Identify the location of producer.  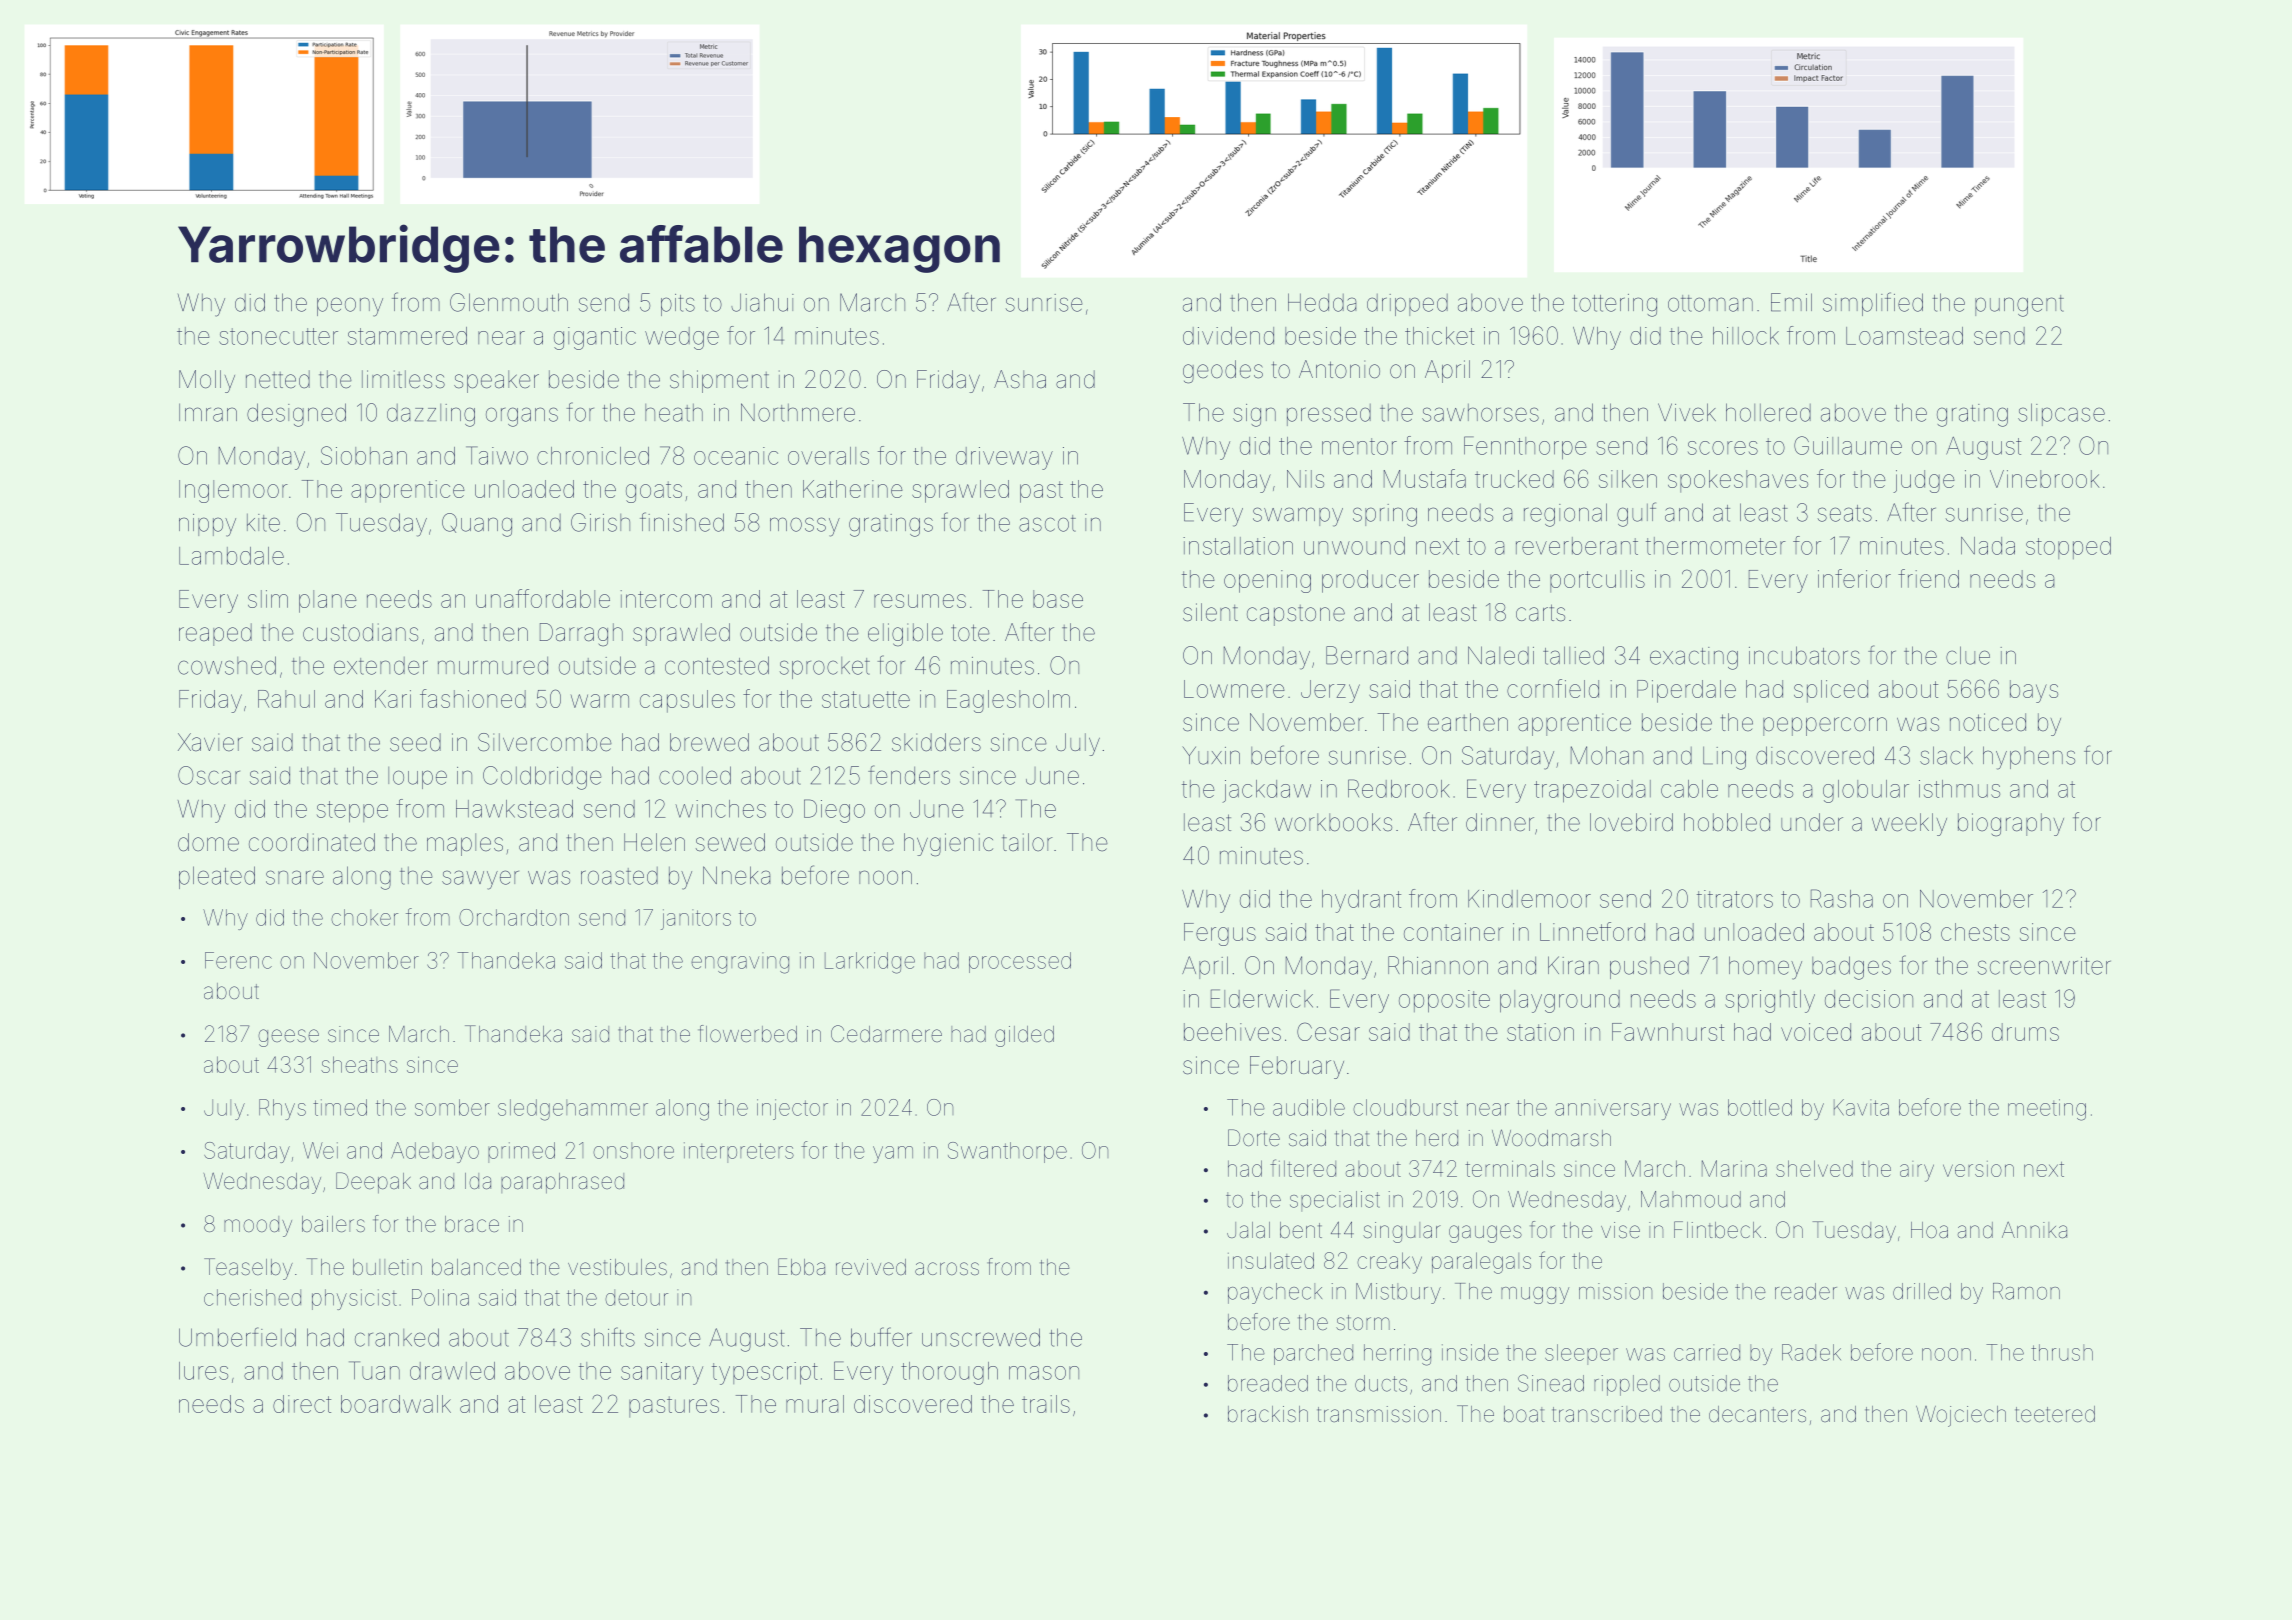
(1370, 581).
